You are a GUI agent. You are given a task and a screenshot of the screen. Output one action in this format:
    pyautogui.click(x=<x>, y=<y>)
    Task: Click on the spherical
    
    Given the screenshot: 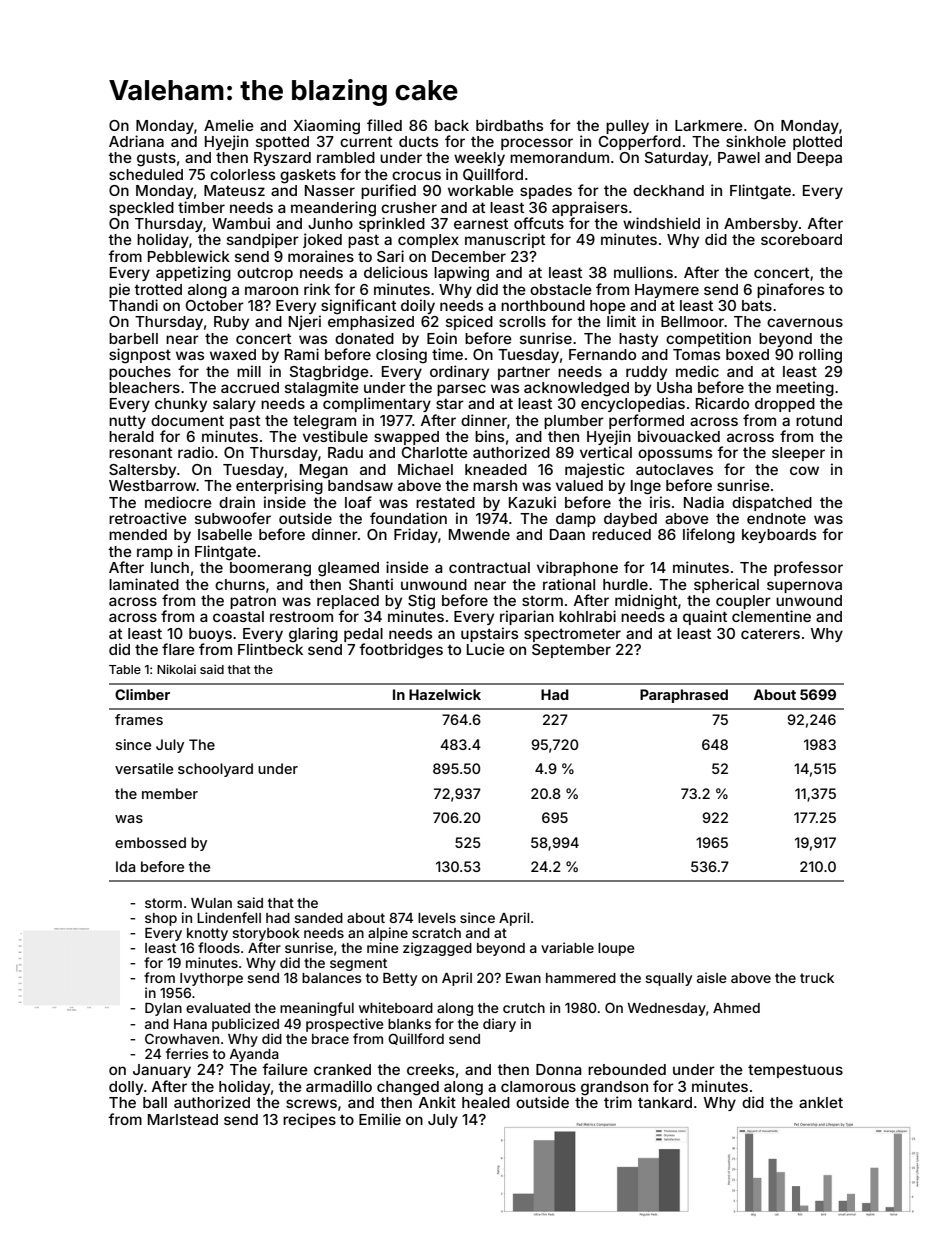 What is the action you would take?
    pyautogui.click(x=726, y=585)
